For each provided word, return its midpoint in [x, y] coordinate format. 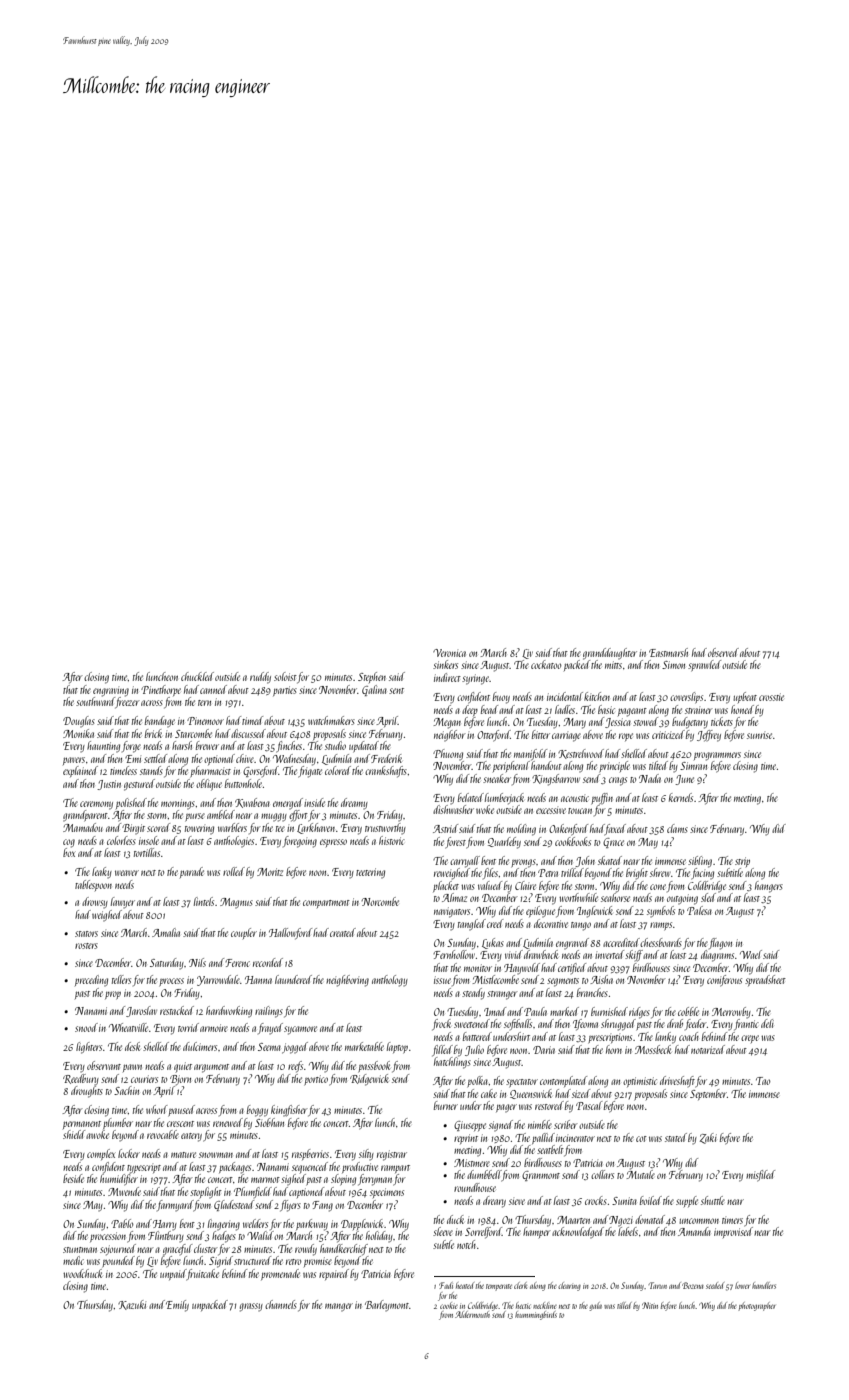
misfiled [760, 1176]
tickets [722, 721]
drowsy [95, 903]
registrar [392, 1155]
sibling [700, 862]
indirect [447, 677]
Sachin [126, 1090]
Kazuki [132, 1305]
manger [339, 1307]
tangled [472, 925]
